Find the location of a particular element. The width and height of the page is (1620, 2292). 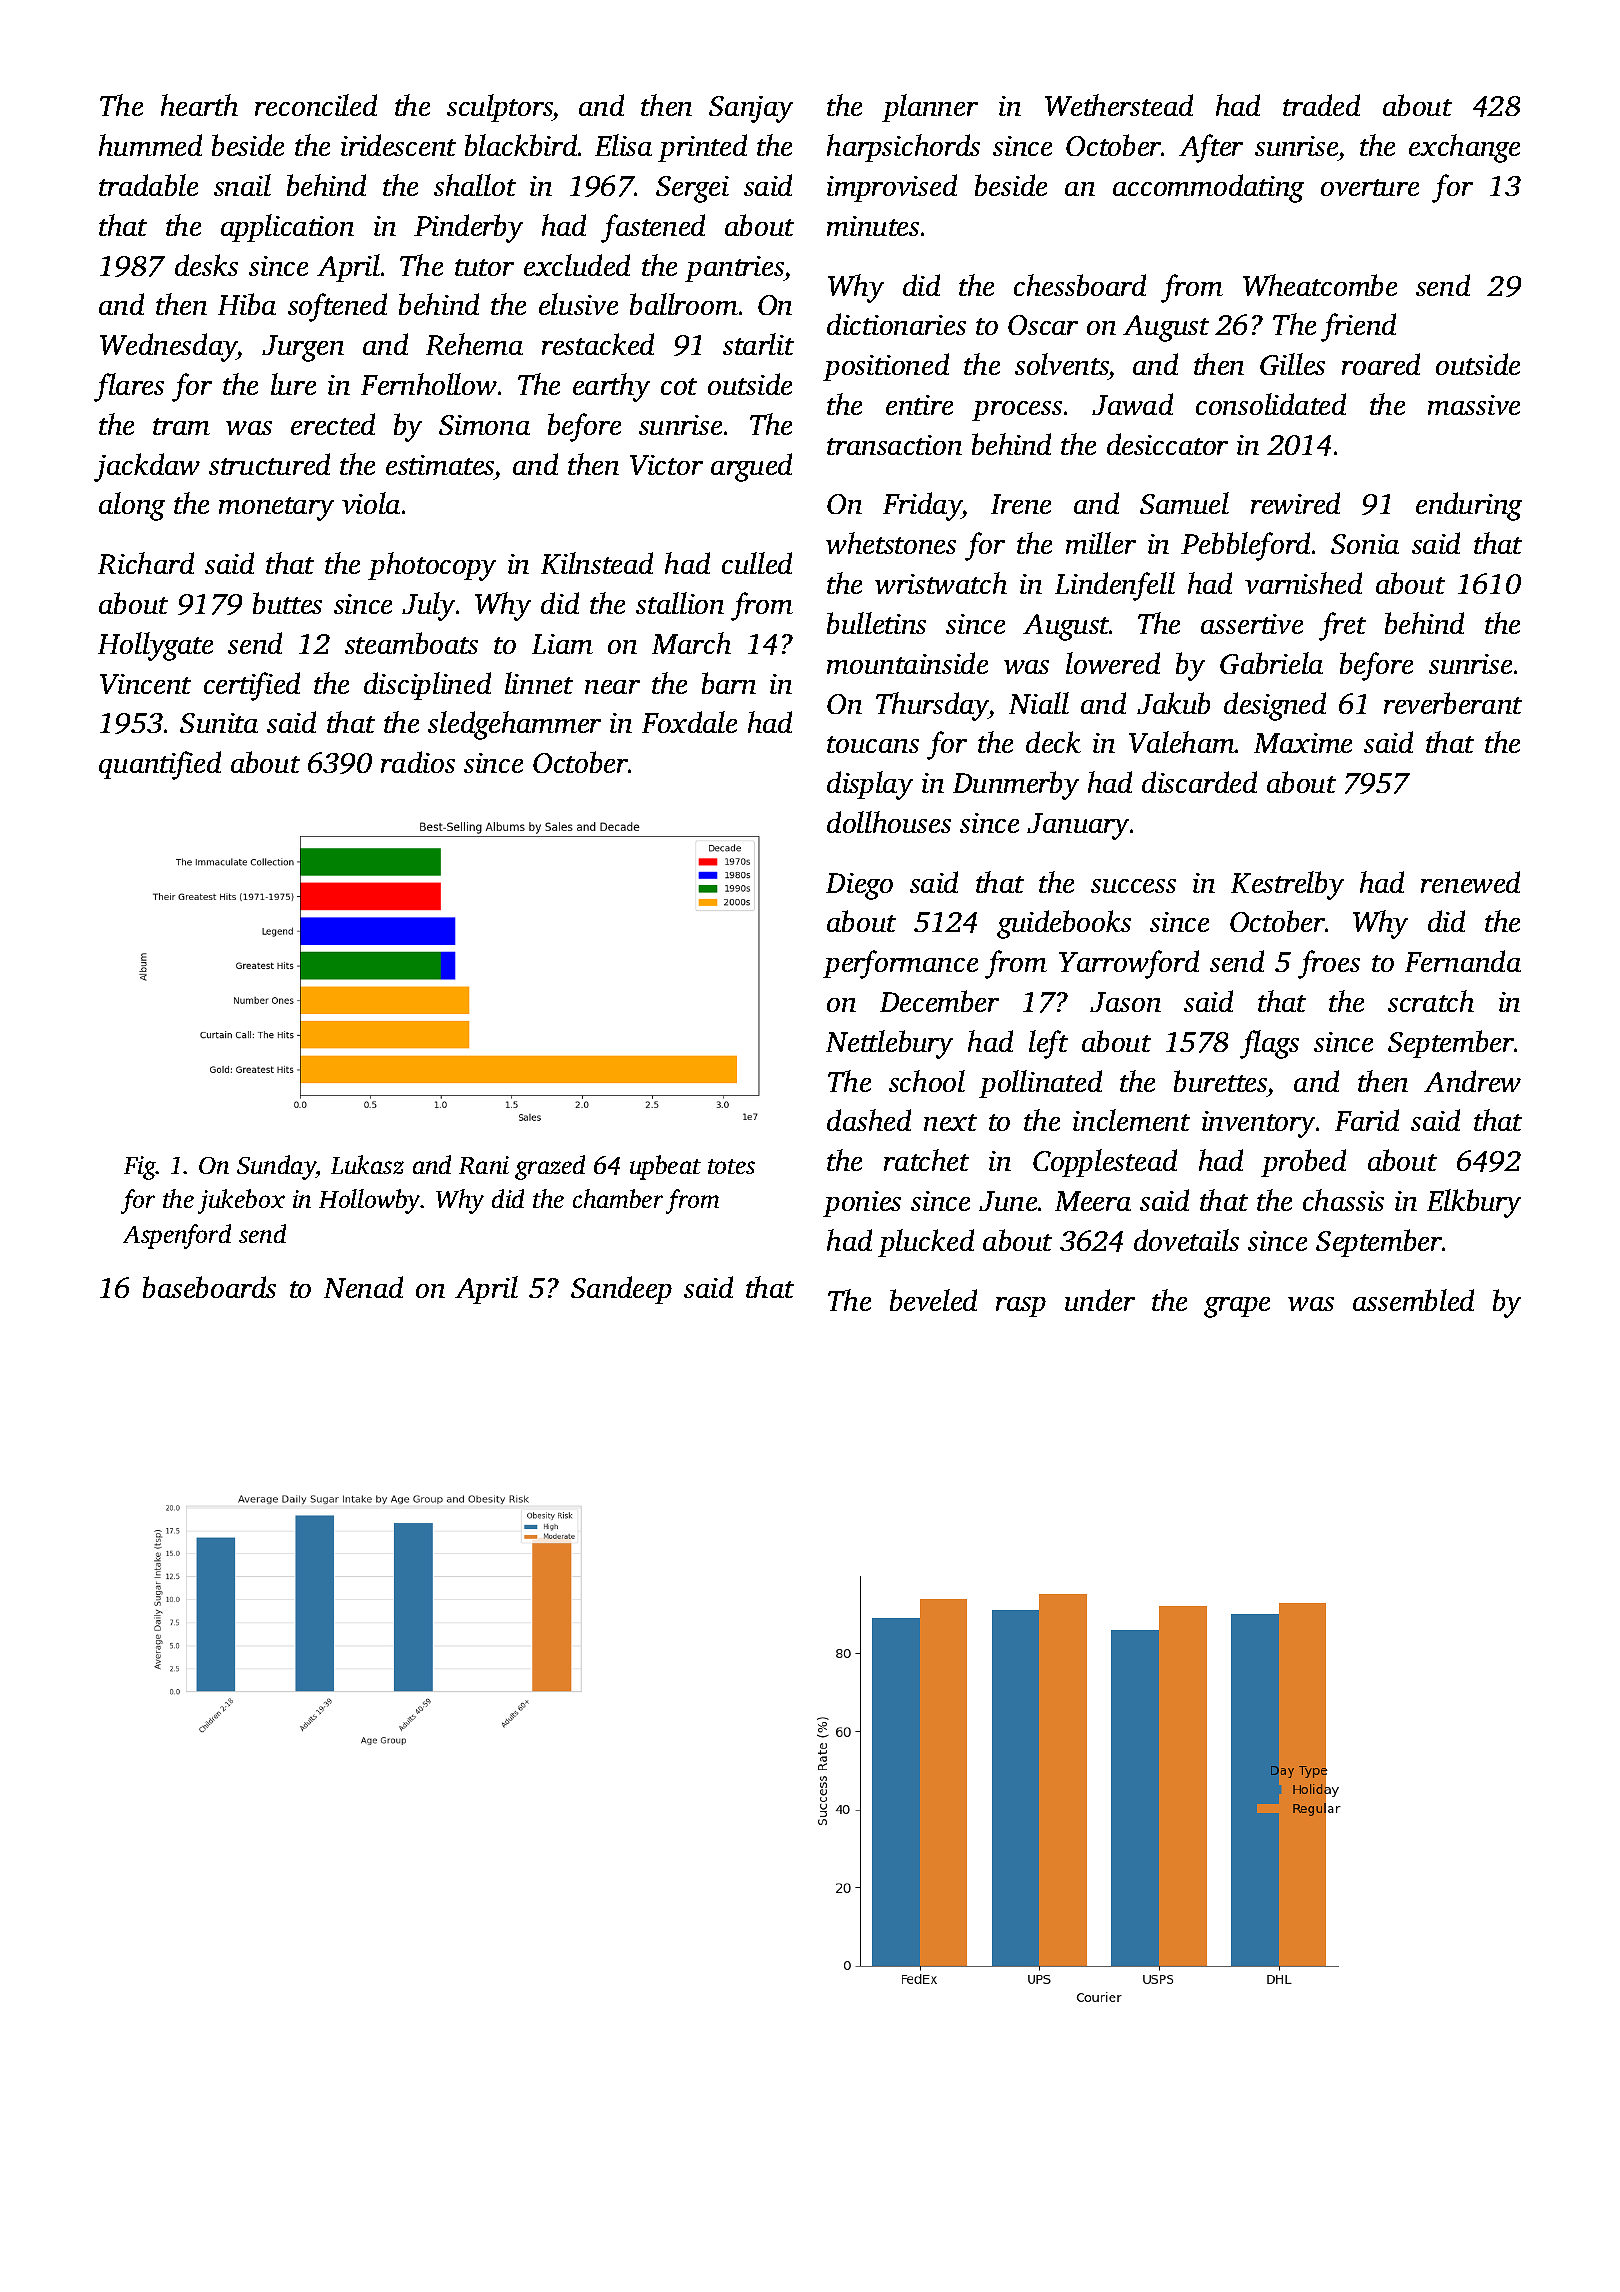

Wheatcombe is located at coordinates (1320, 285).
